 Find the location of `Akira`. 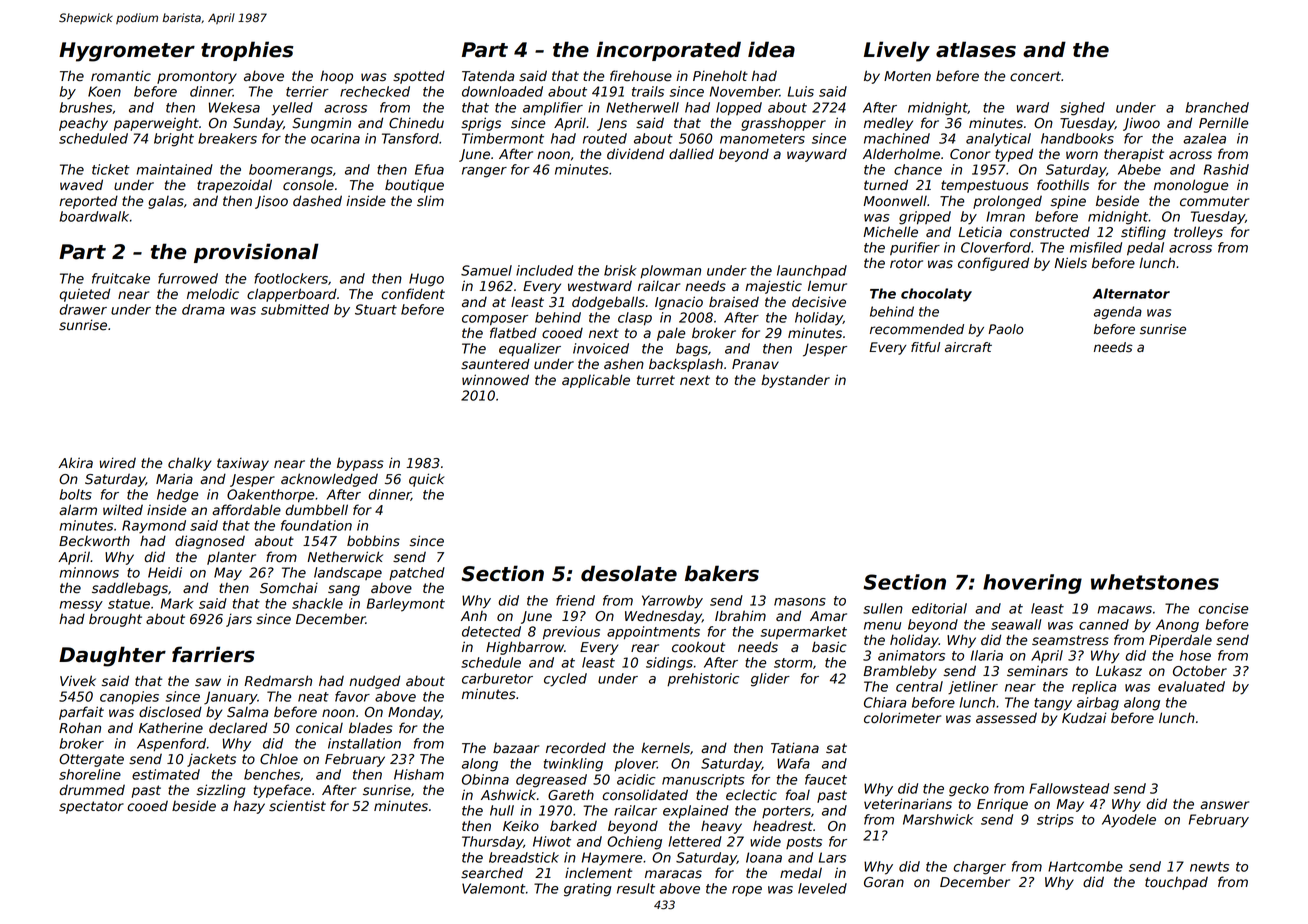

Akira is located at coordinates (75, 462).
